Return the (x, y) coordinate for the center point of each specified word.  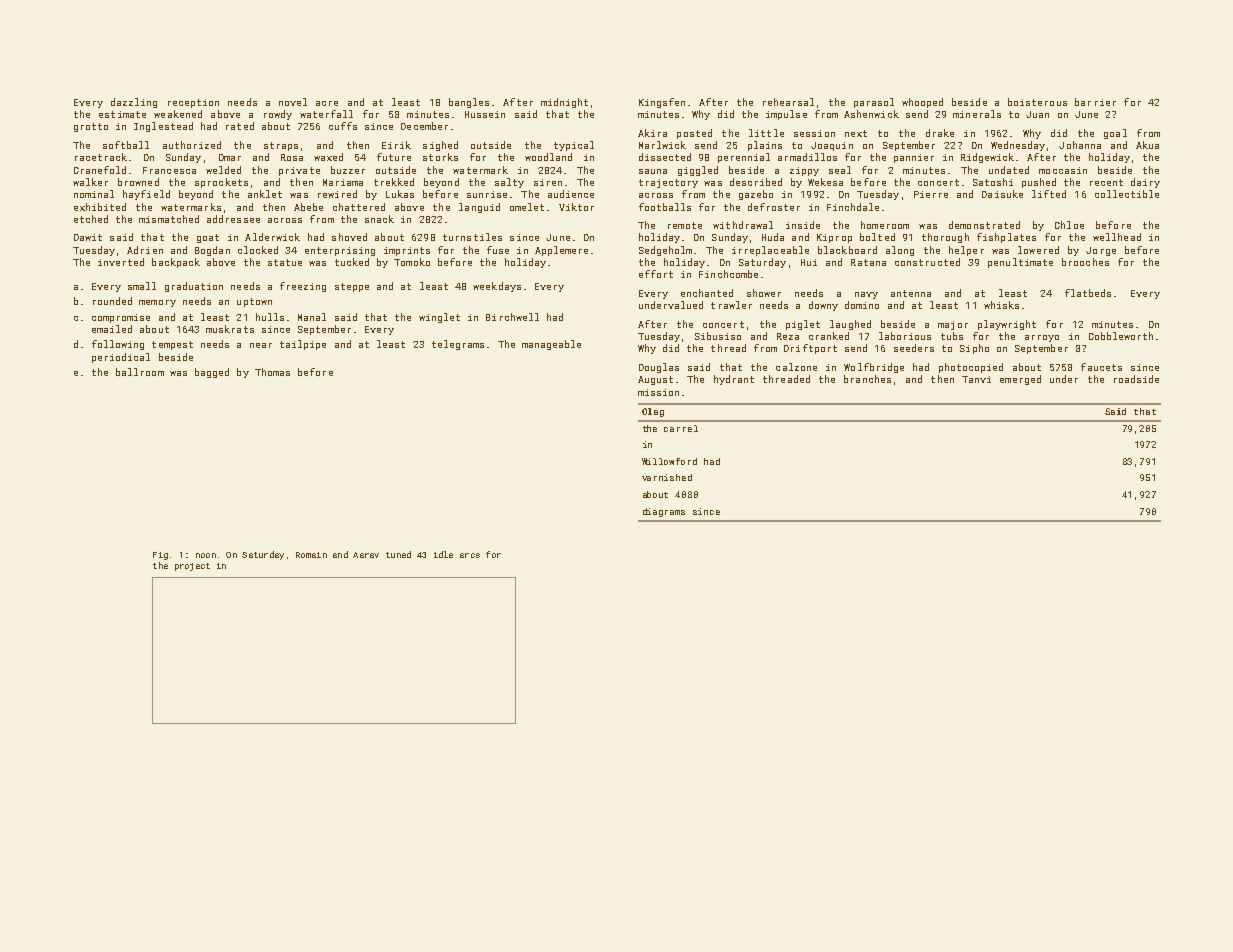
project (192, 567)
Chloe (1069, 225)
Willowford (669, 461)
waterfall (326, 114)
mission (658, 392)
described (756, 182)
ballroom (140, 372)
